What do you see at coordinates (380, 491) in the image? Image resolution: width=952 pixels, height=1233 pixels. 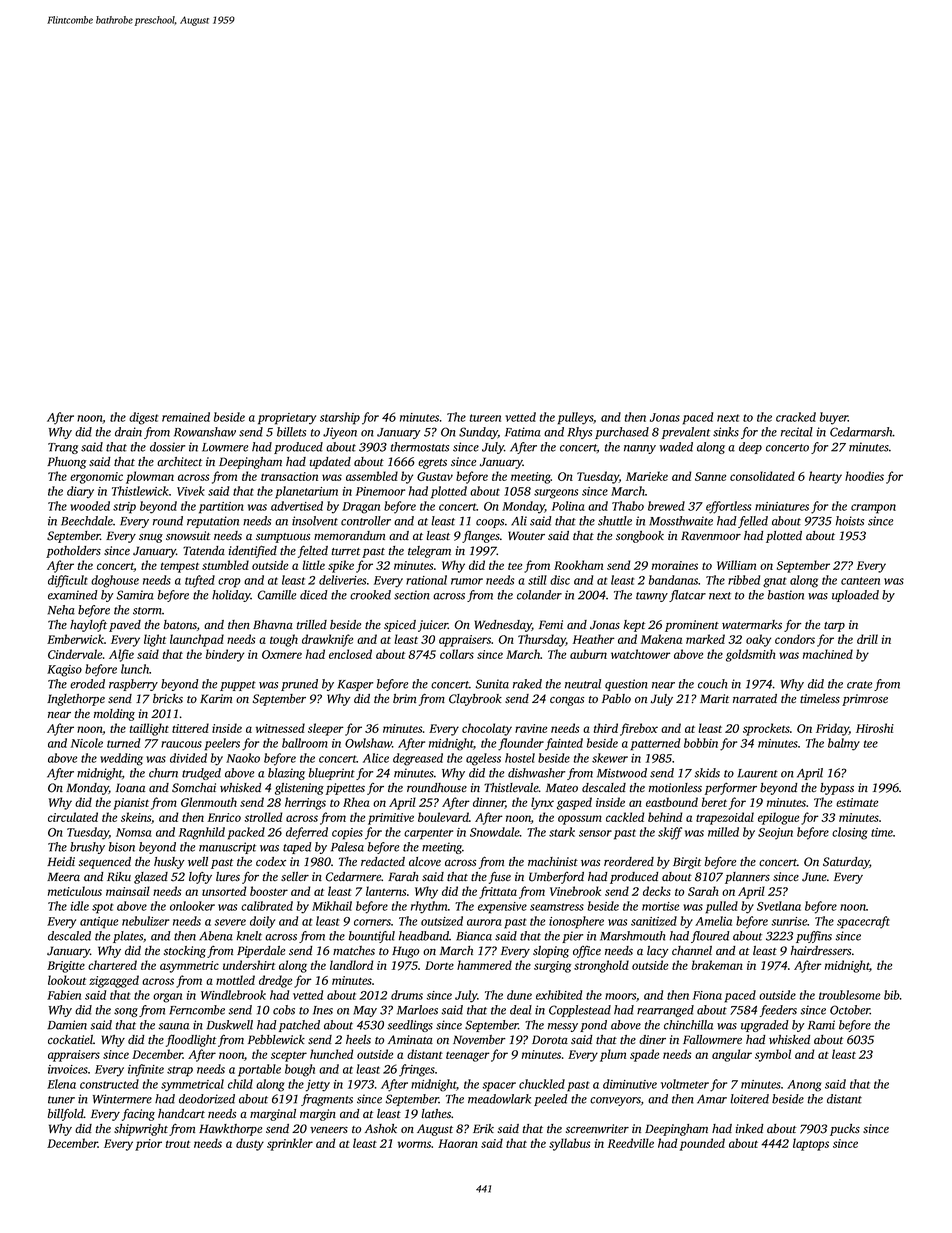 I see `Pinemoor` at bounding box center [380, 491].
